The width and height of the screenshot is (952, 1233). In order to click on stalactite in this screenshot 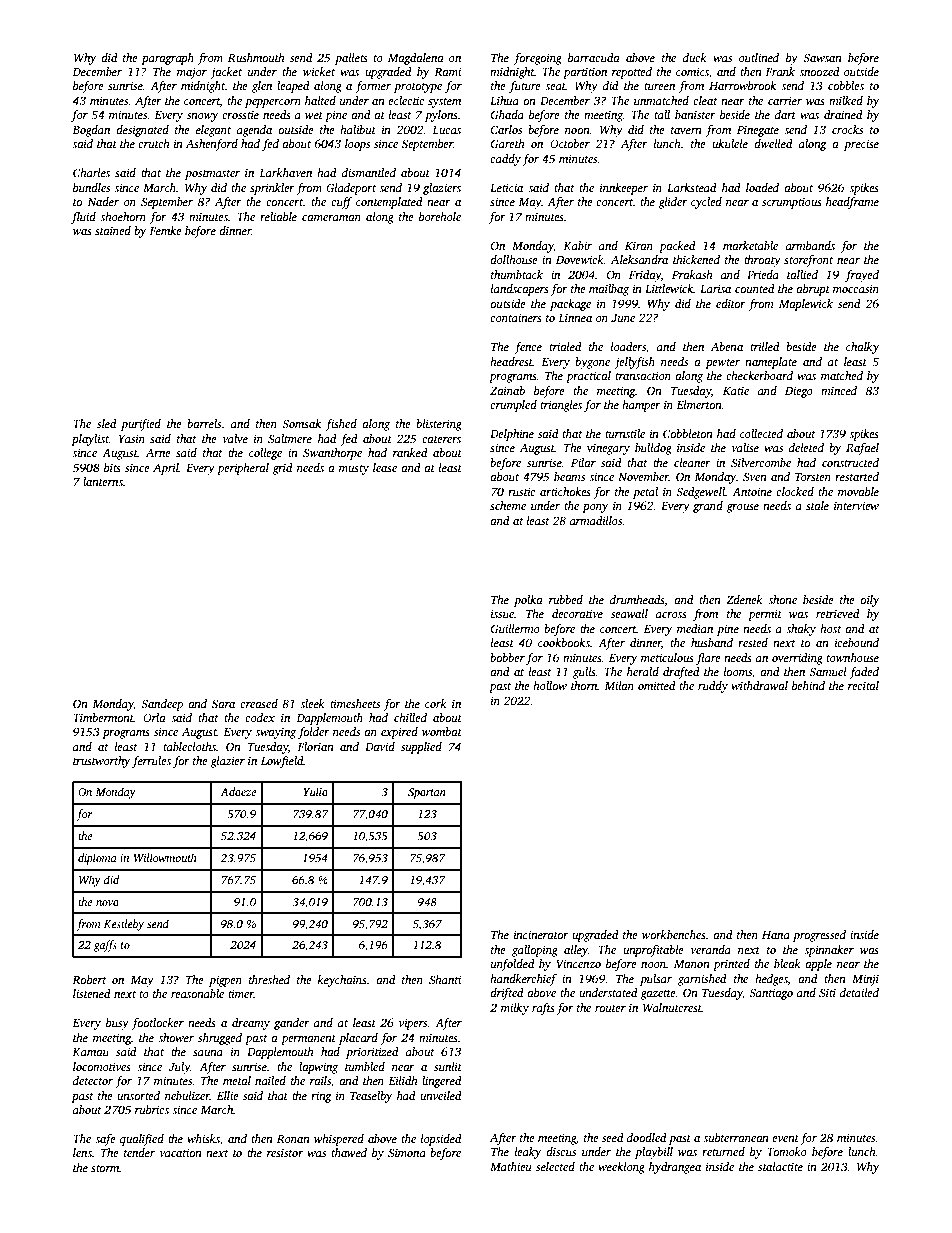, I will do `click(780, 1166)`.
